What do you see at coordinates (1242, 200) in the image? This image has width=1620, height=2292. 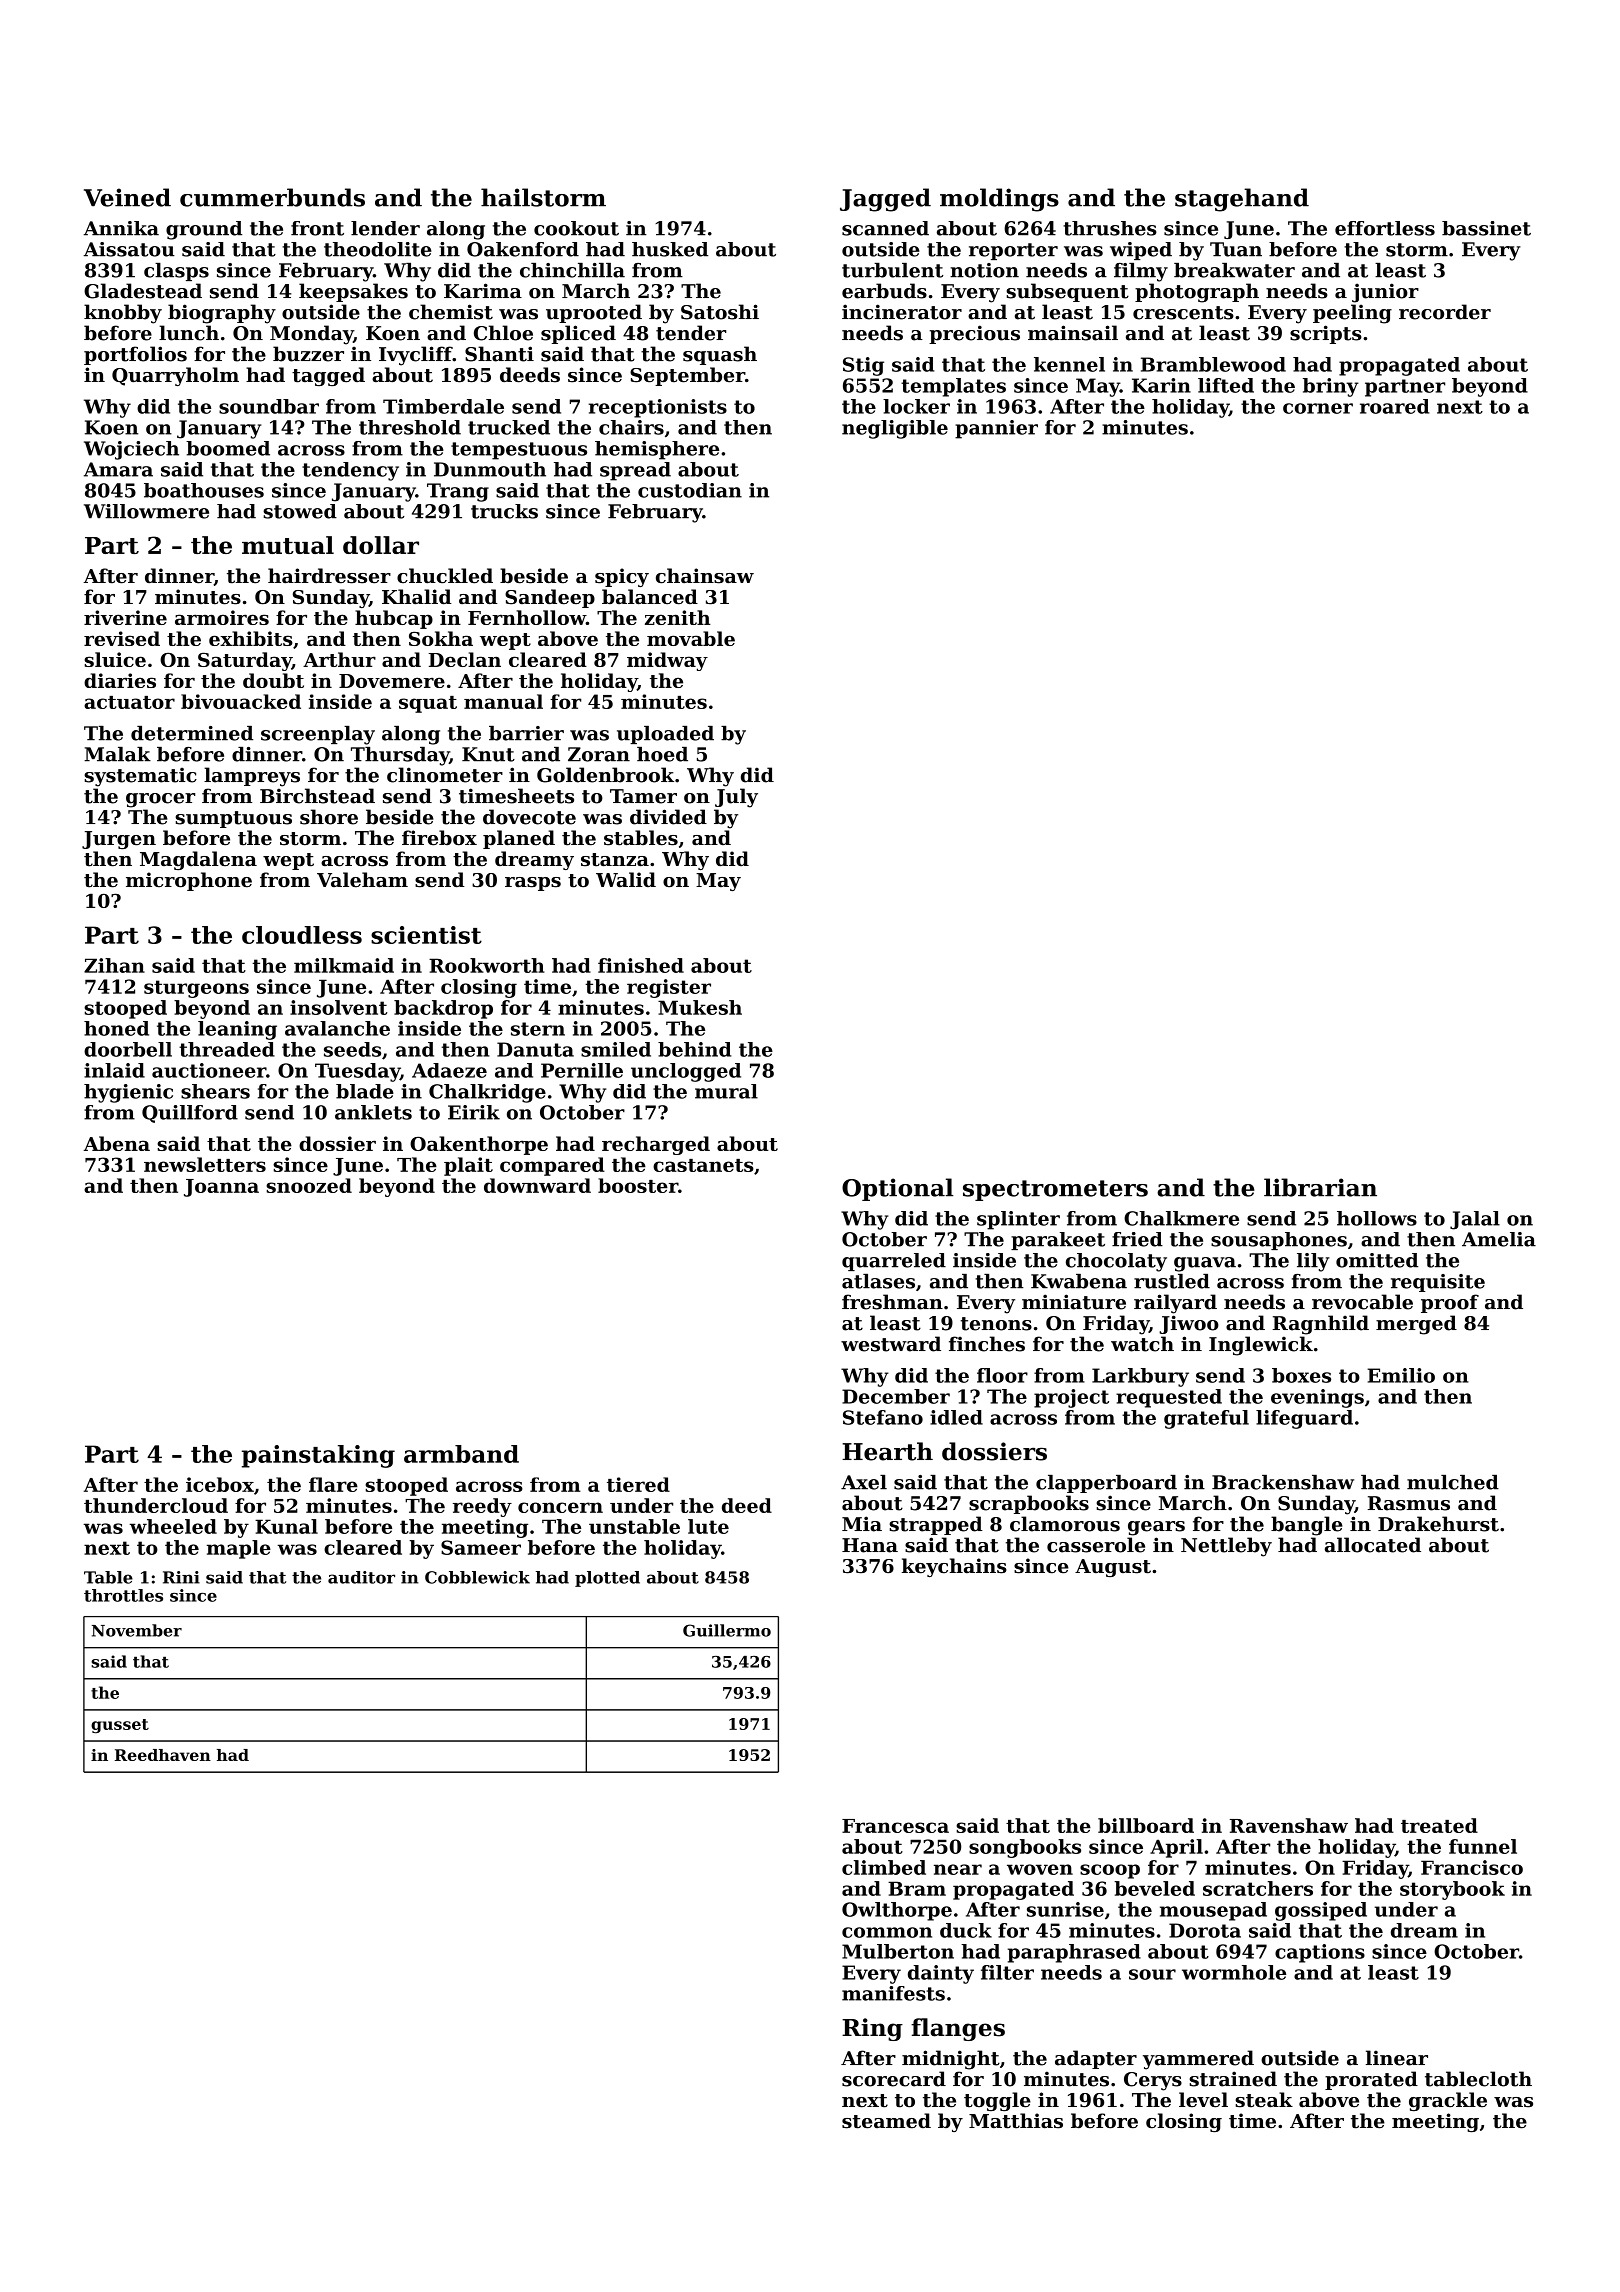 I see `stagehand` at bounding box center [1242, 200].
